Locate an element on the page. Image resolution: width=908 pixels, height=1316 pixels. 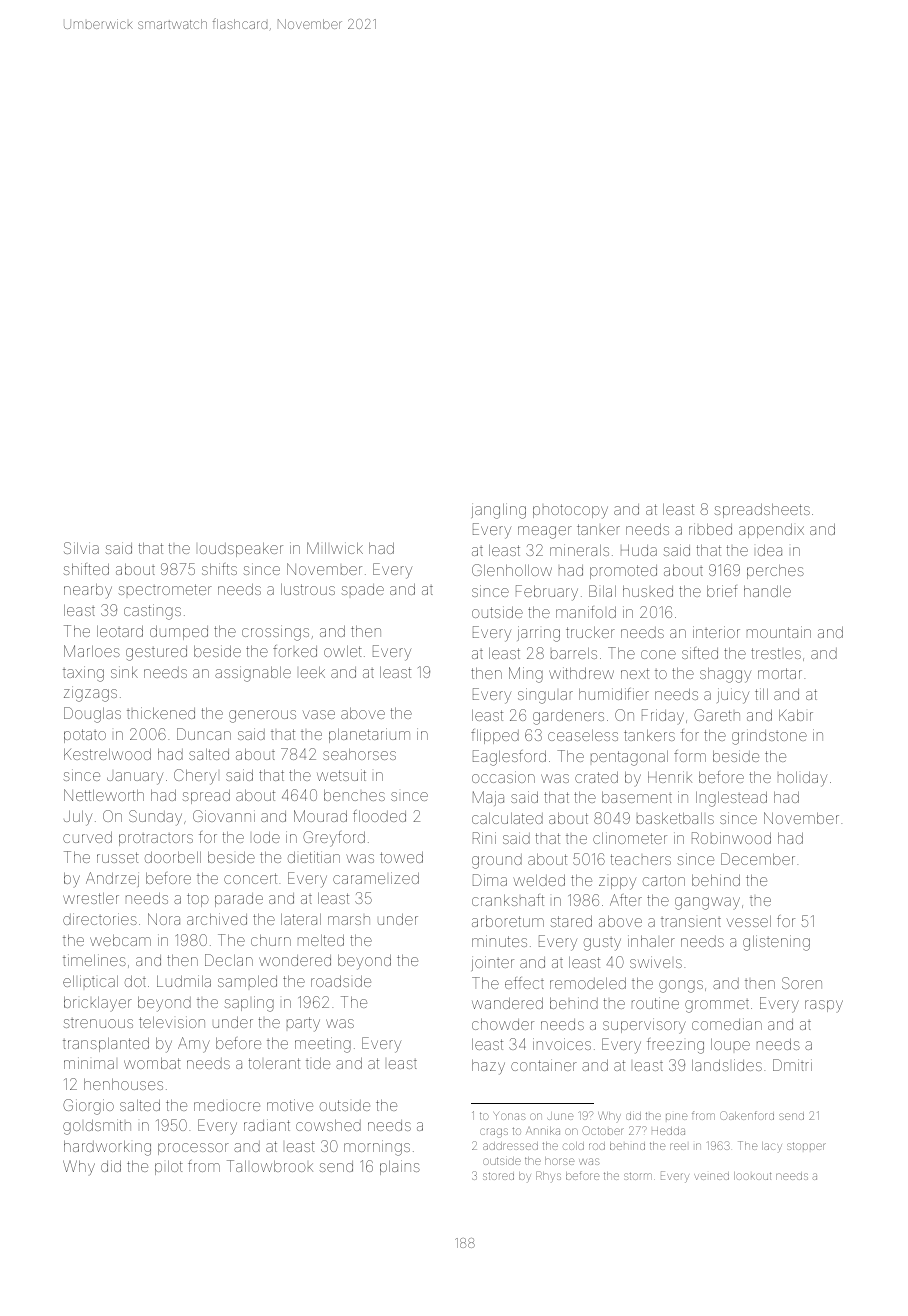
Douglas is located at coordinates (92, 715).
